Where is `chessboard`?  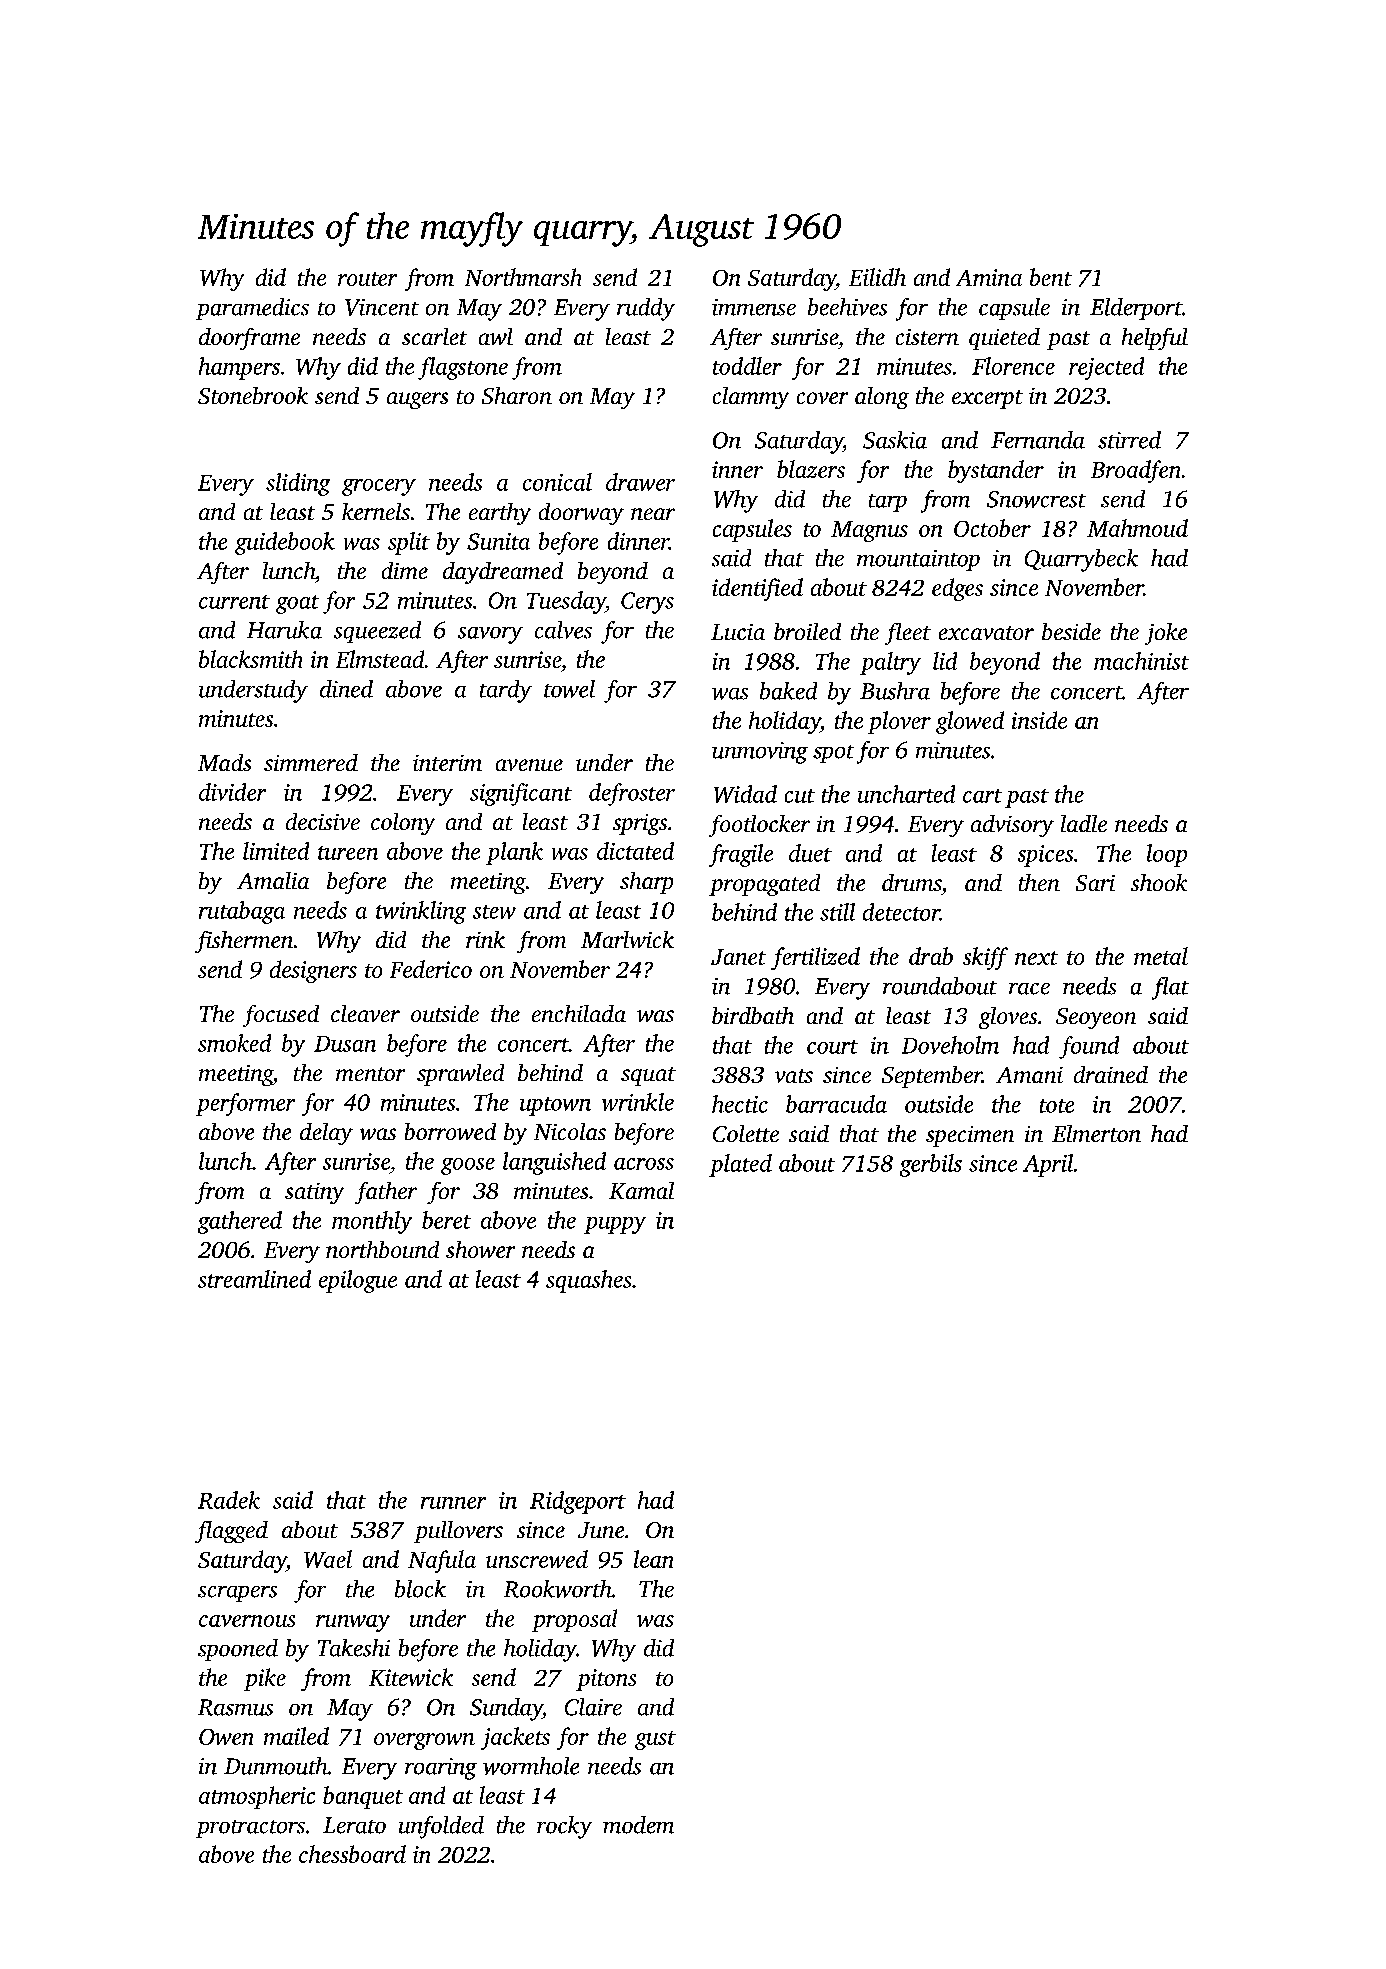
chessboard is located at coordinates (352, 1854).
